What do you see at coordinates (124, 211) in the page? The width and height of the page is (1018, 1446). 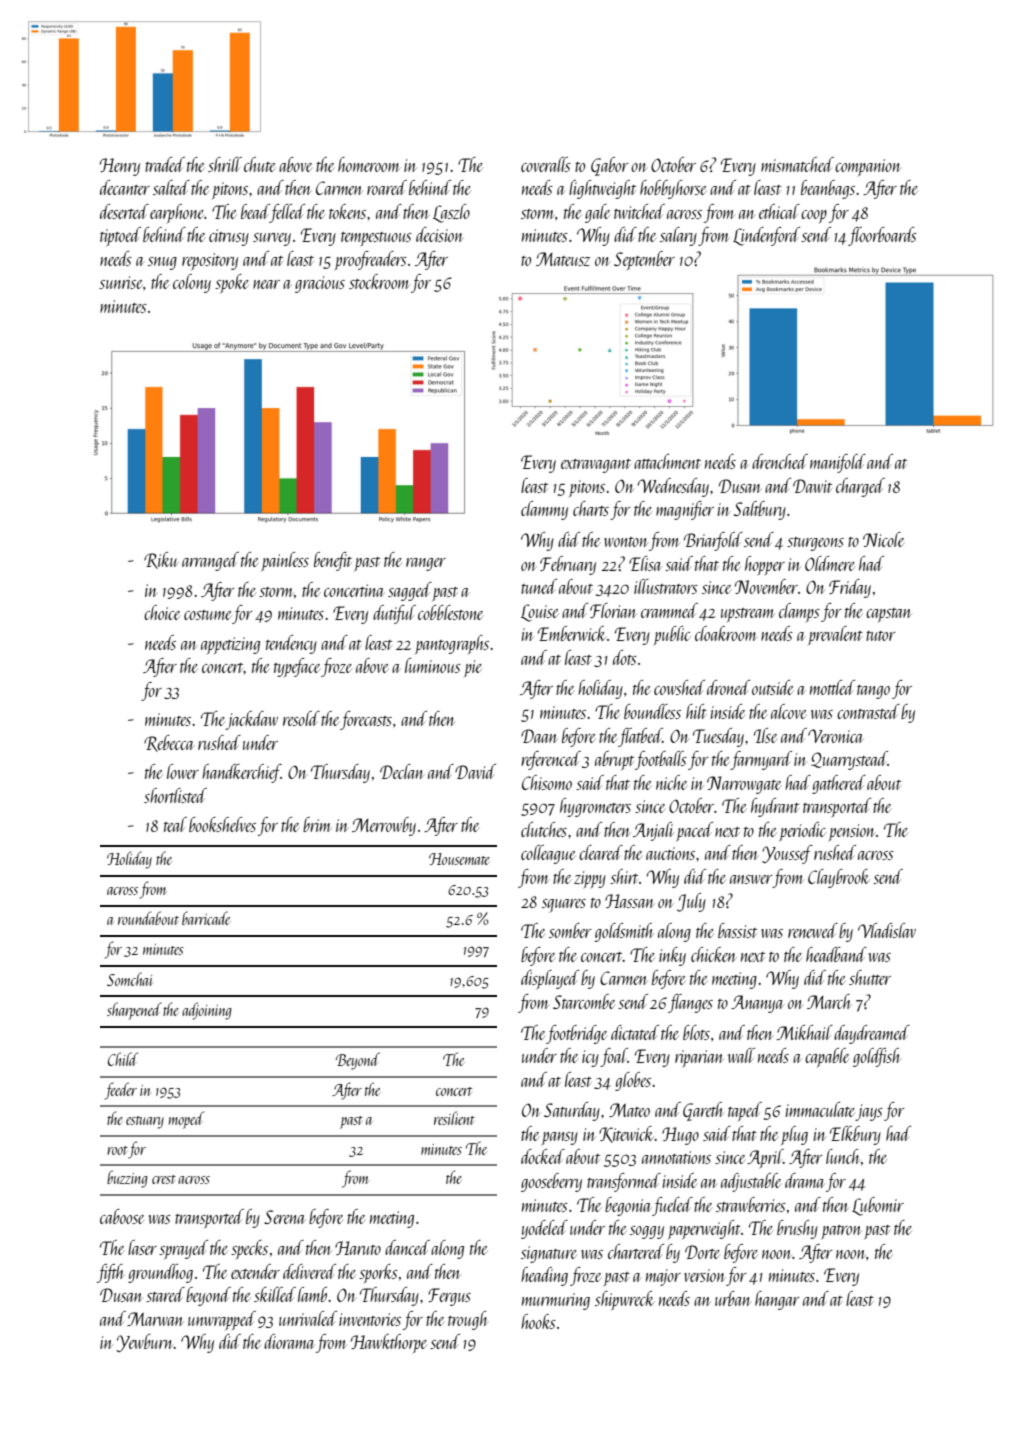 I see `deserted` at bounding box center [124, 211].
